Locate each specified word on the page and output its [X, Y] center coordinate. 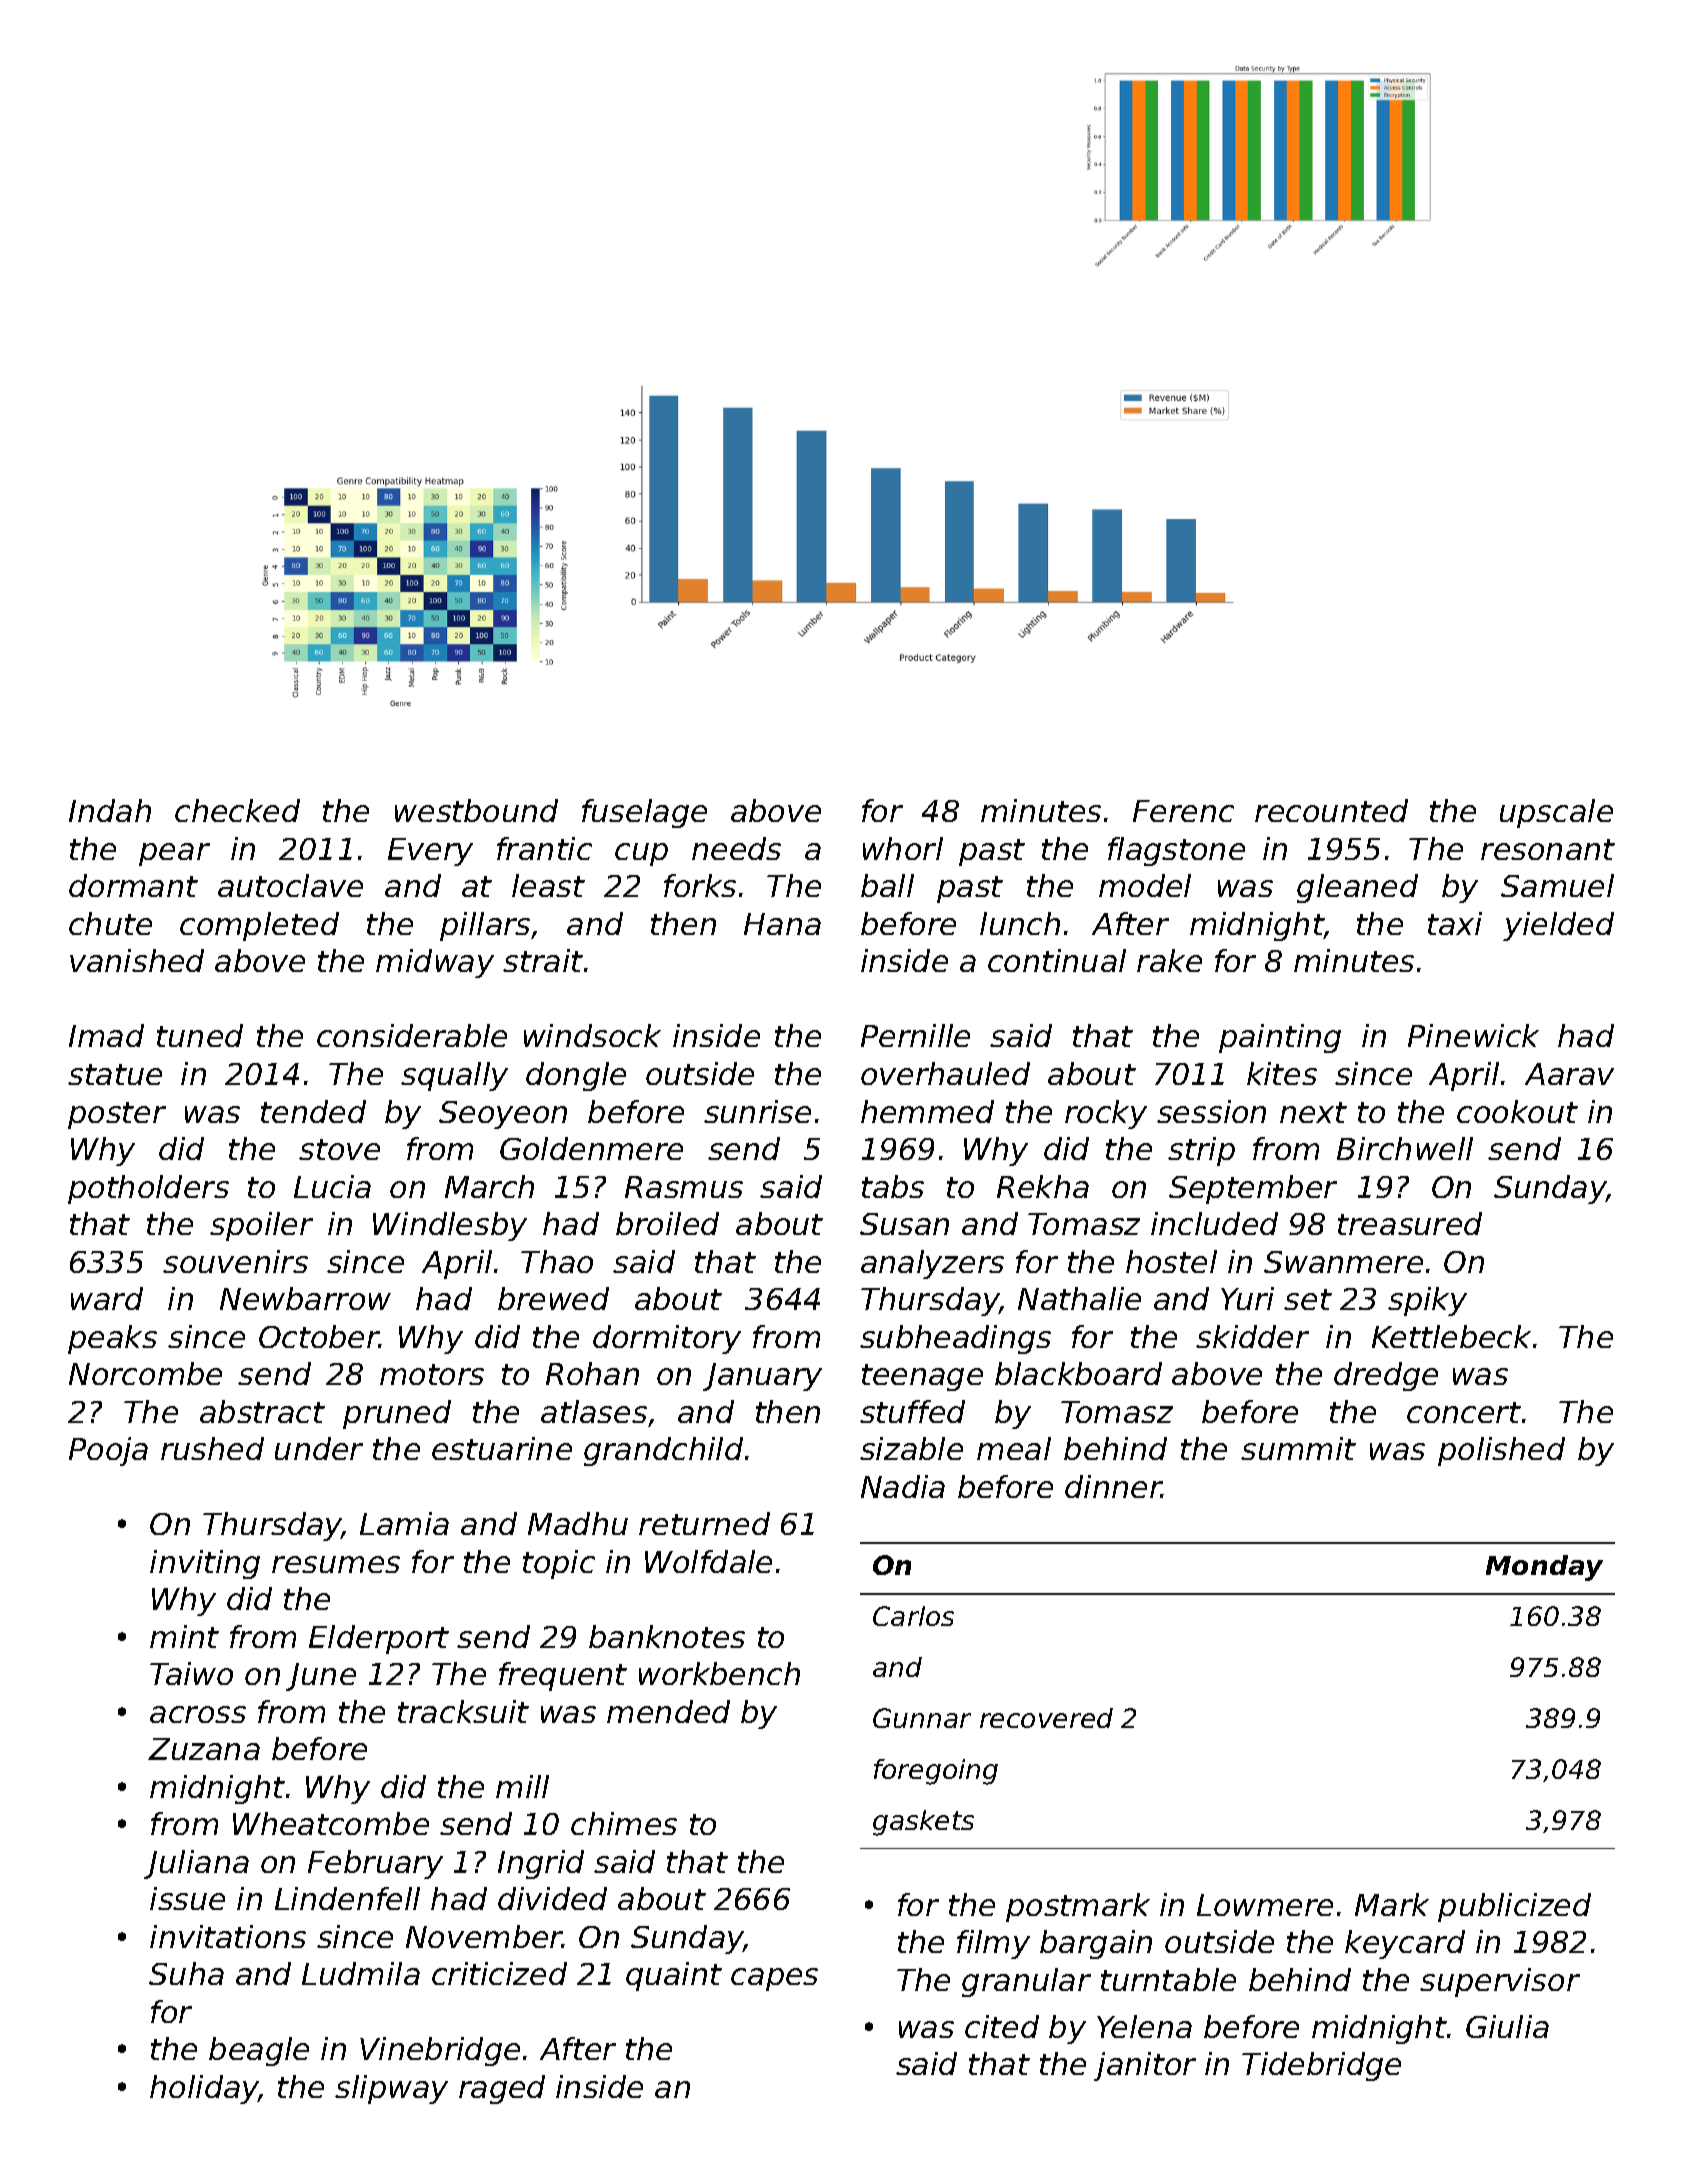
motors [432, 1374]
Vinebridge [440, 2051]
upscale [1556, 813]
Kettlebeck [1451, 1336]
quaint [674, 1976]
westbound [476, 810]
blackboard [1078, 1373]
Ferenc [1183, 811]
